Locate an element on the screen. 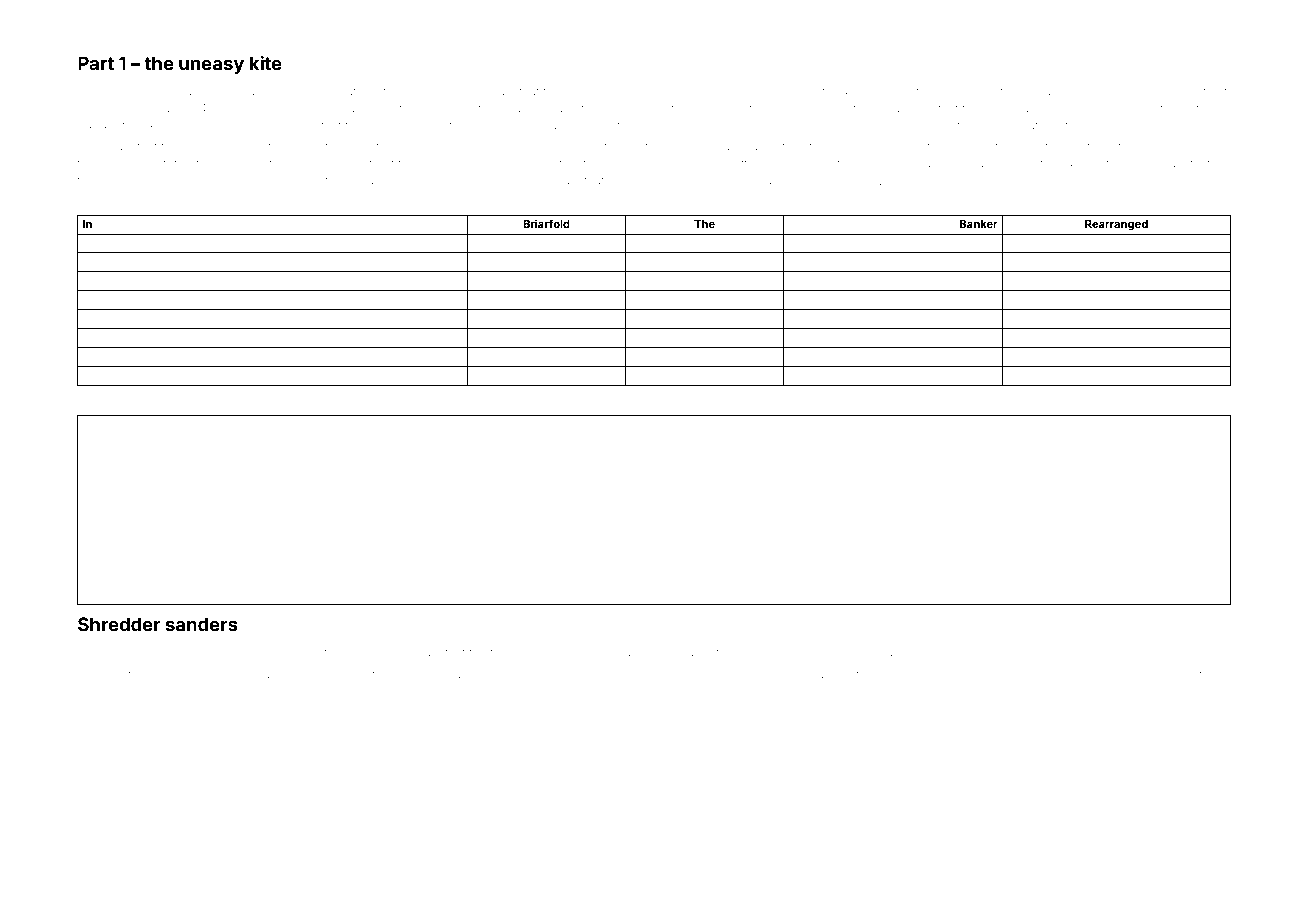  Silvercombe is located at coordinates (665, 91).
